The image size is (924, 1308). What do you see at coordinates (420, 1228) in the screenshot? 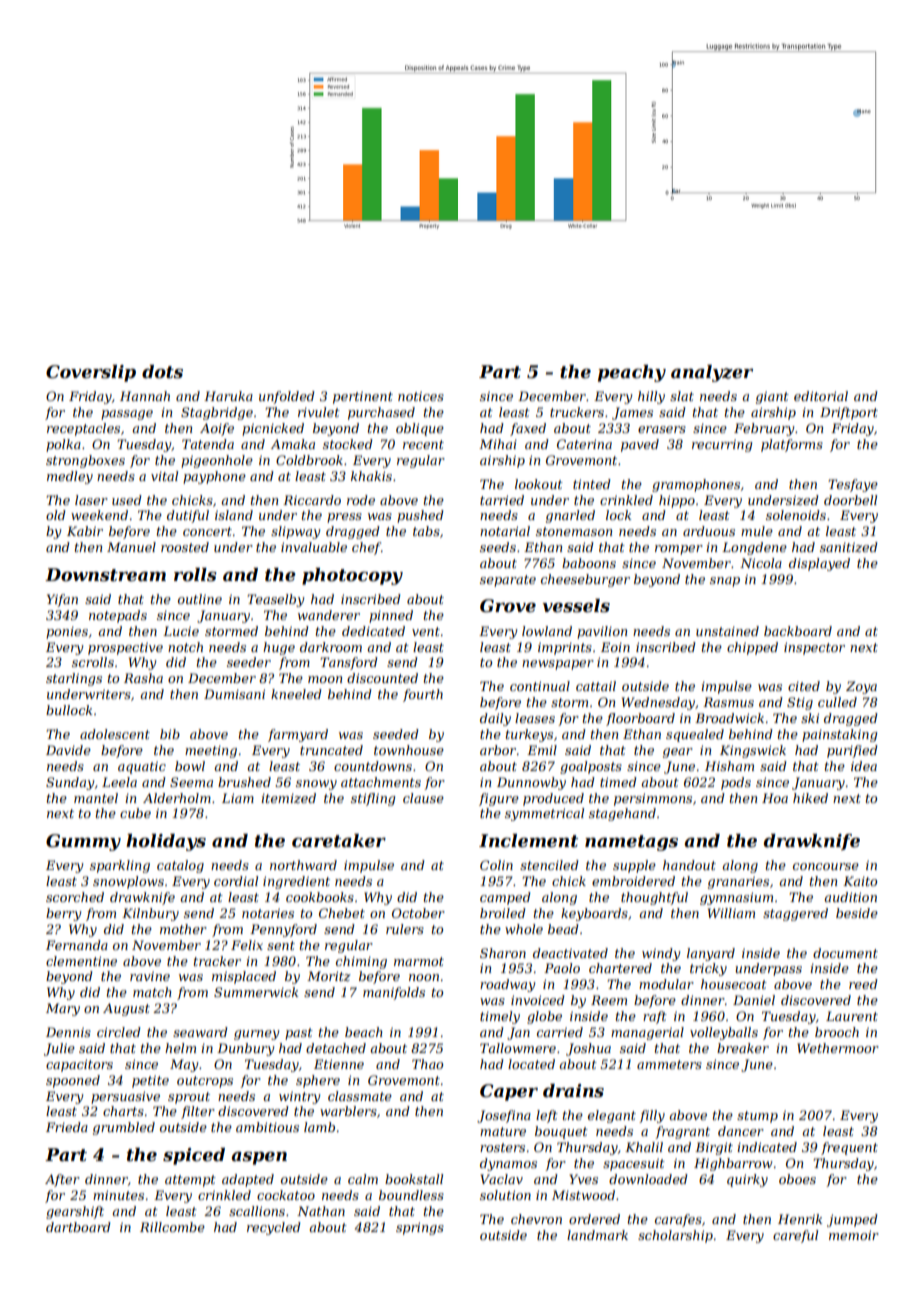
I see `springs` at bounding box center [420, 1228].
